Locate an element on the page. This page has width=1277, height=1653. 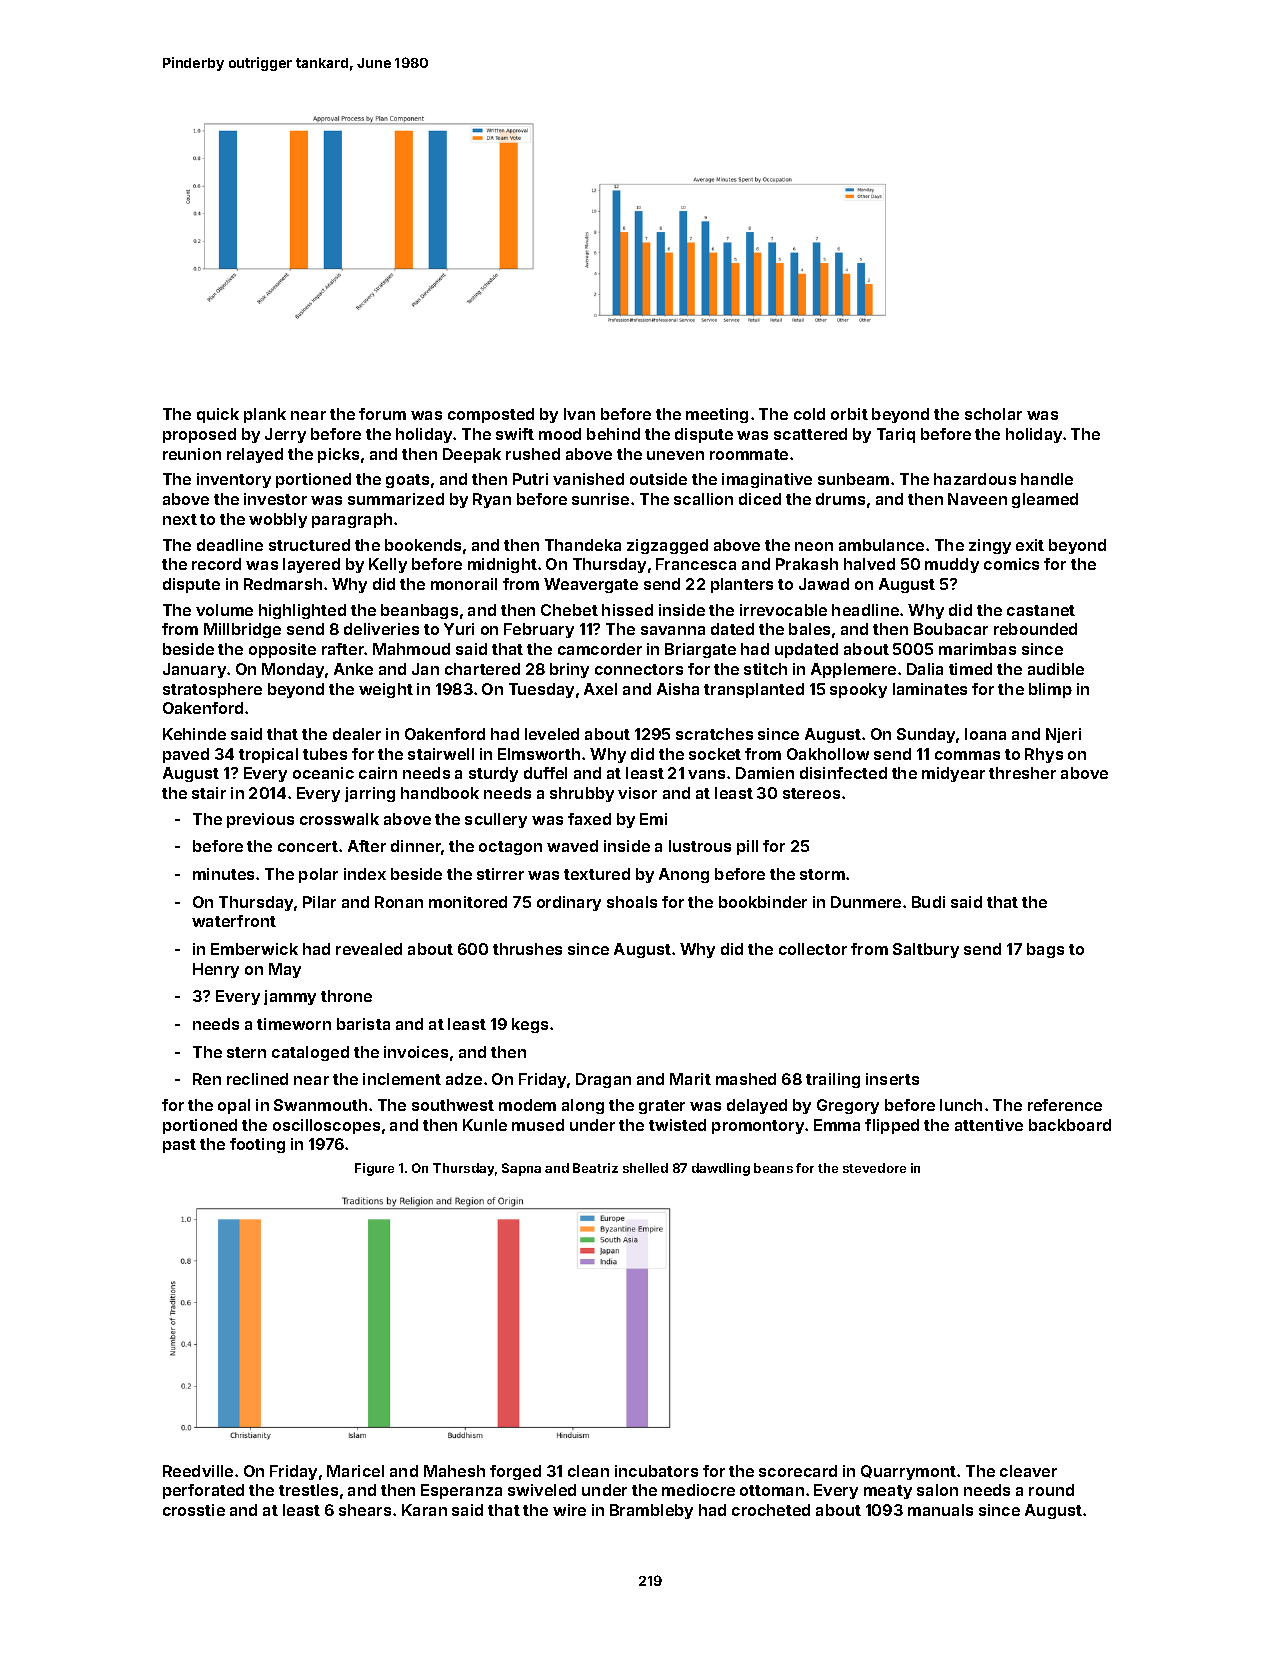
crosstie is located at coordinates (194, 1510).
